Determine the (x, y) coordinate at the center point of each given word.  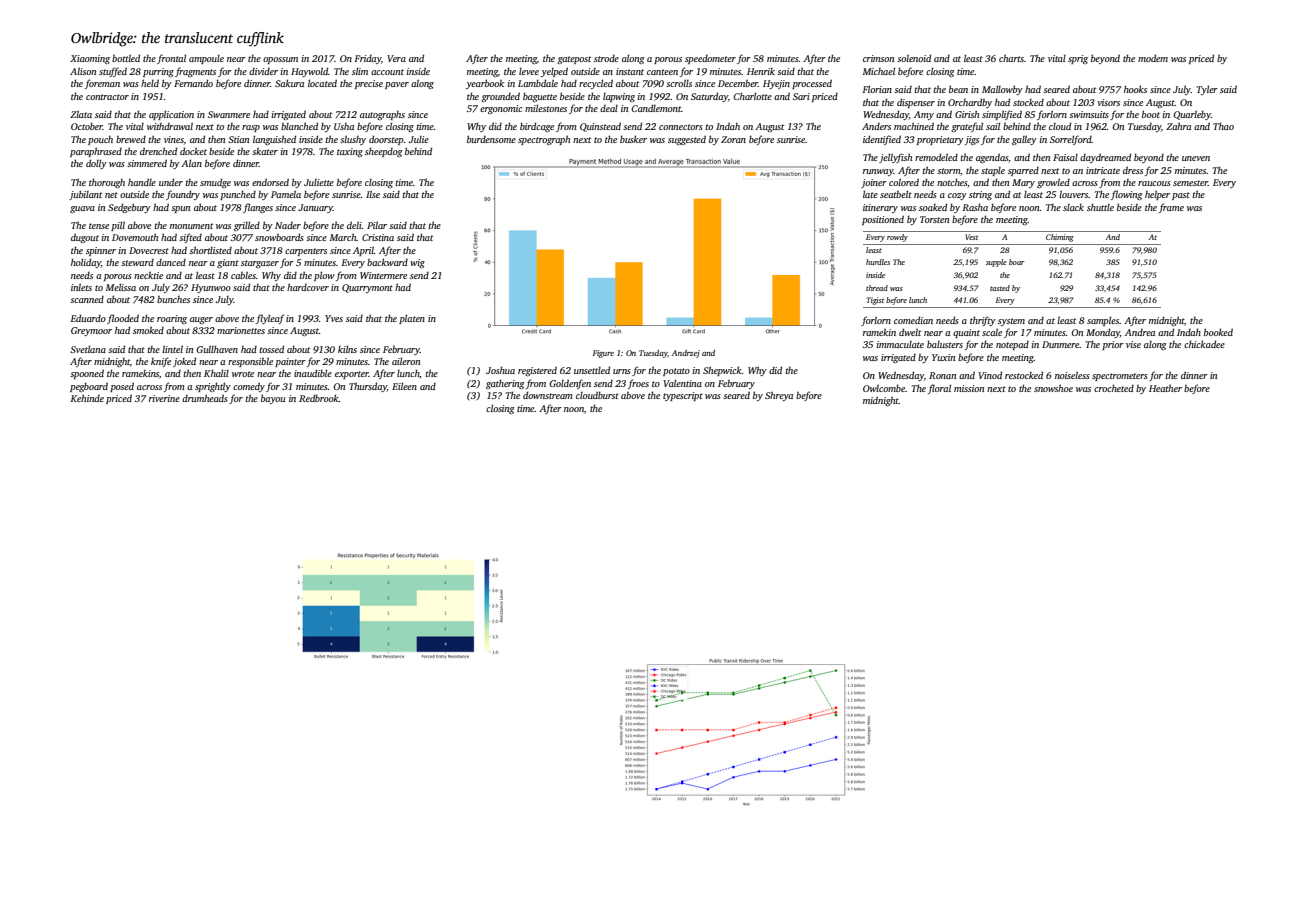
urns (622, 371)
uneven (1196, 158)
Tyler (1207, 90)
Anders (876, 126)
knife (161, 362)
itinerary (880, 208)
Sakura (289, 83)
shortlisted (210, 250)
